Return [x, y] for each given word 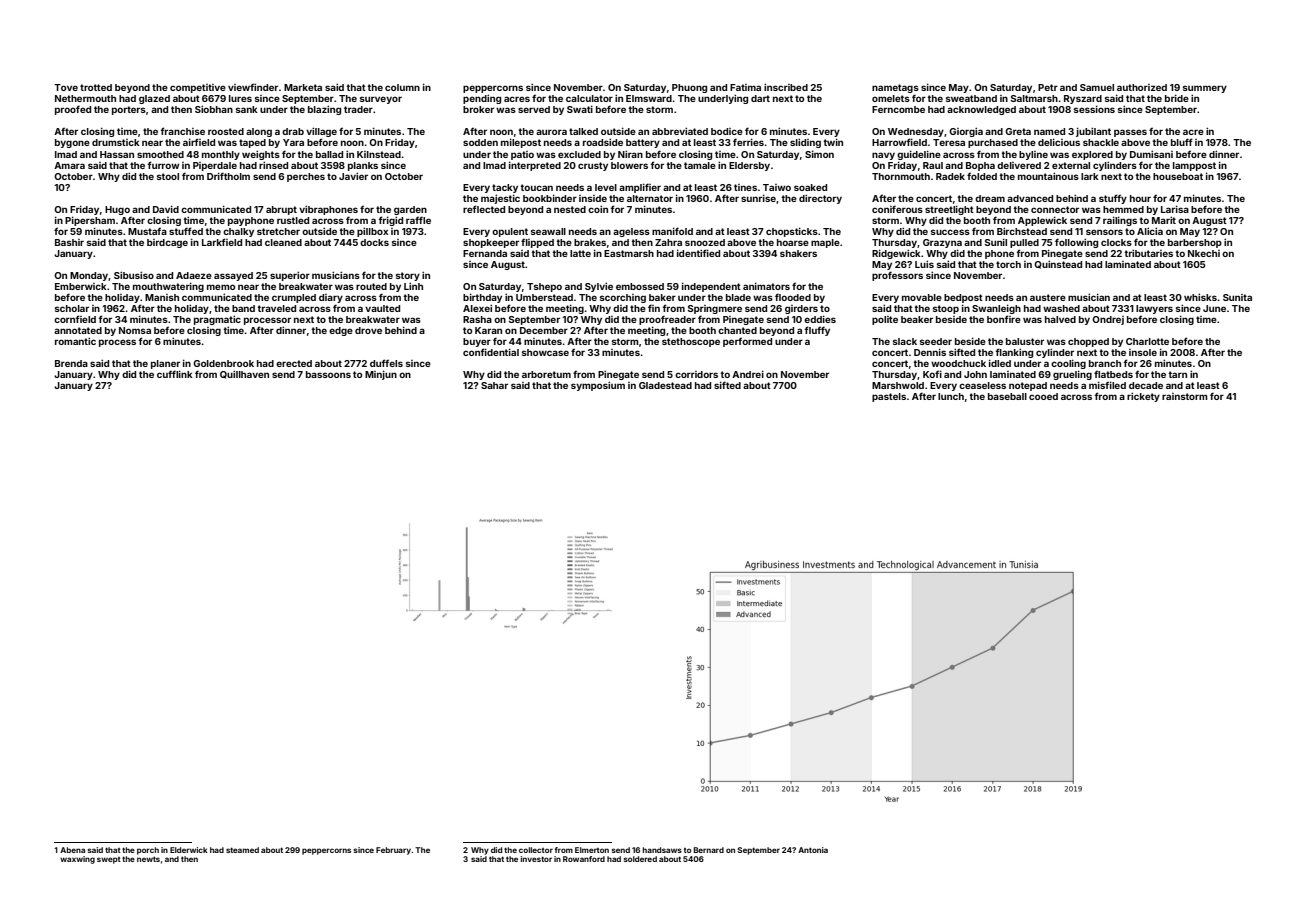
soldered [640, 859]
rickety [1143, 397]
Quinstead [1058, 264]
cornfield [75, 319]
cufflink [175, 374]
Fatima [745, 87]
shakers [798, 253]
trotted [96, 87]
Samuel [1097, 87]
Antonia [813, 850]
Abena [72, 850]
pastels [889, 397]
